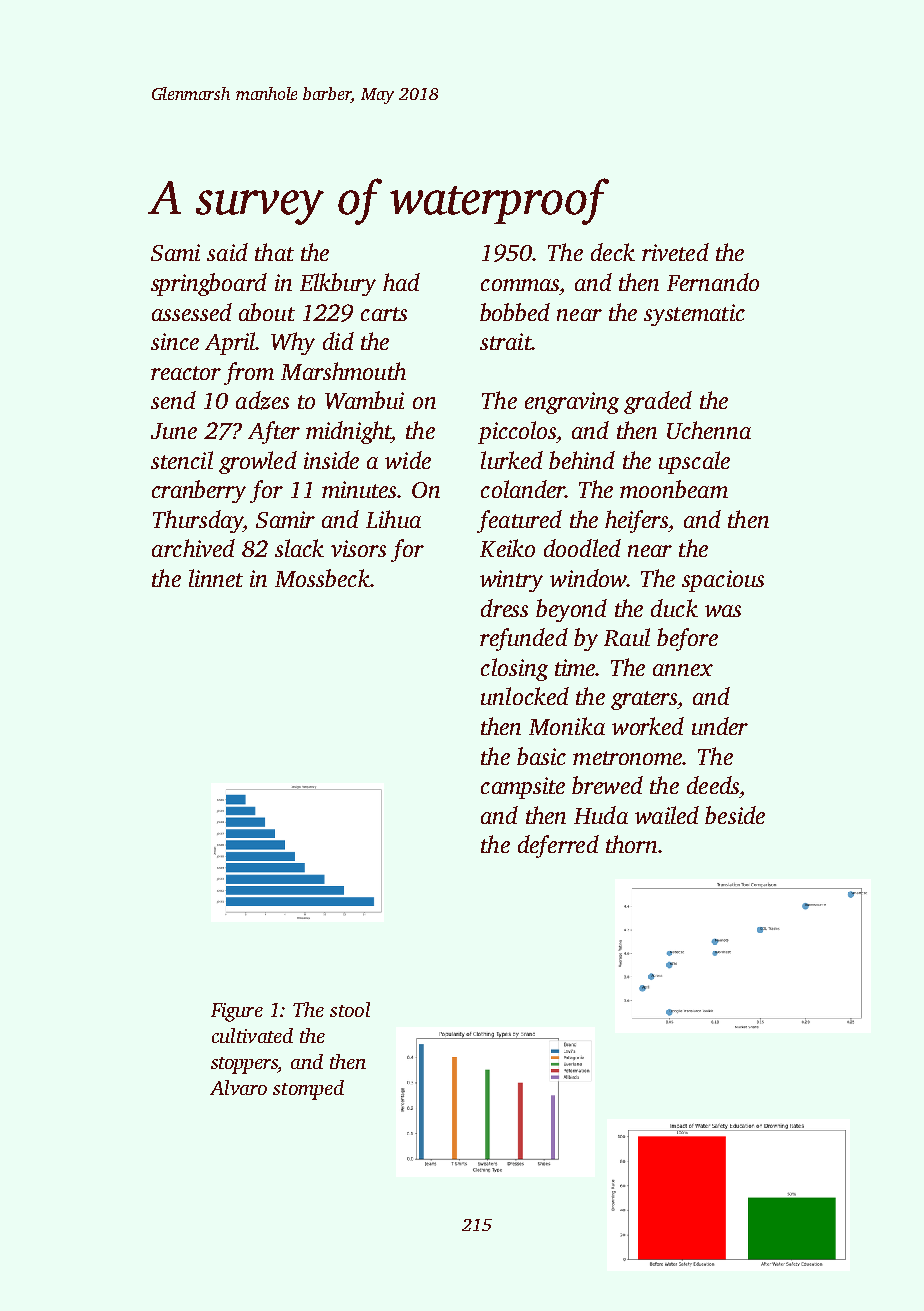  Describe the element at coordinates (209, 284) in the screenshot. I see `springboard` at that location.
